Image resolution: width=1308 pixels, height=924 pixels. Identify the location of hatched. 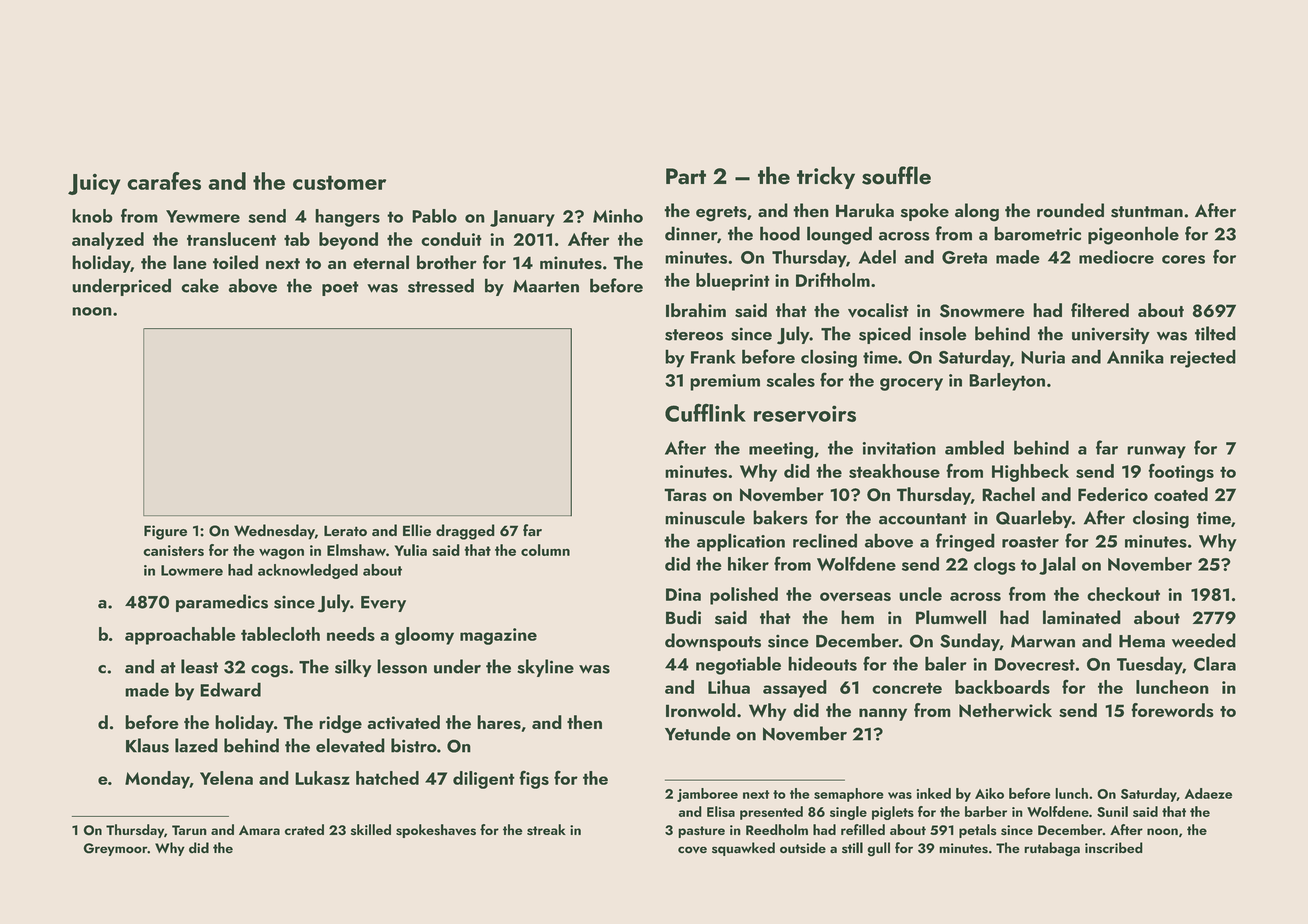
(387, 778).
